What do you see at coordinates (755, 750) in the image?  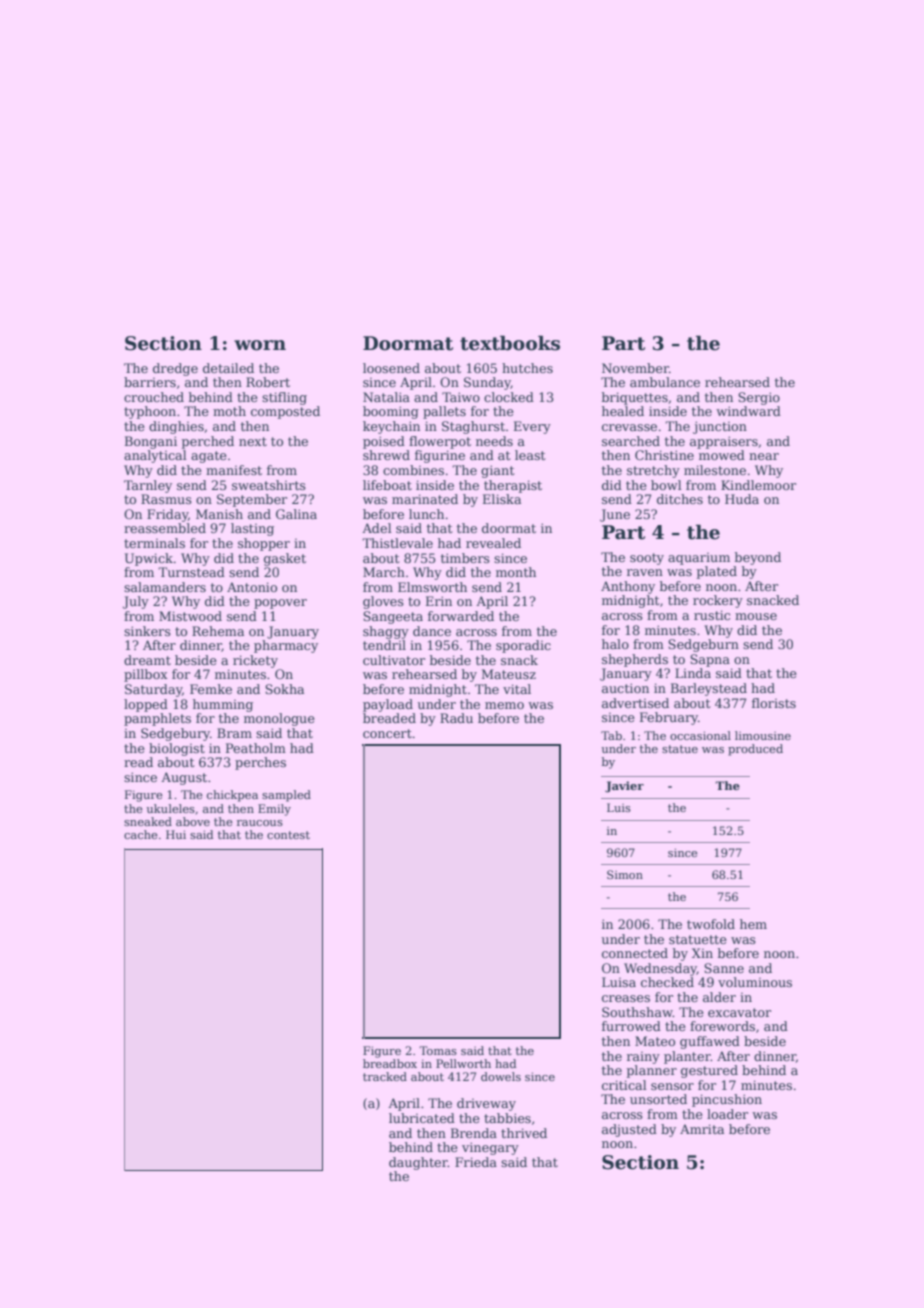 I see `produced` at bounding box center [755, 750].
